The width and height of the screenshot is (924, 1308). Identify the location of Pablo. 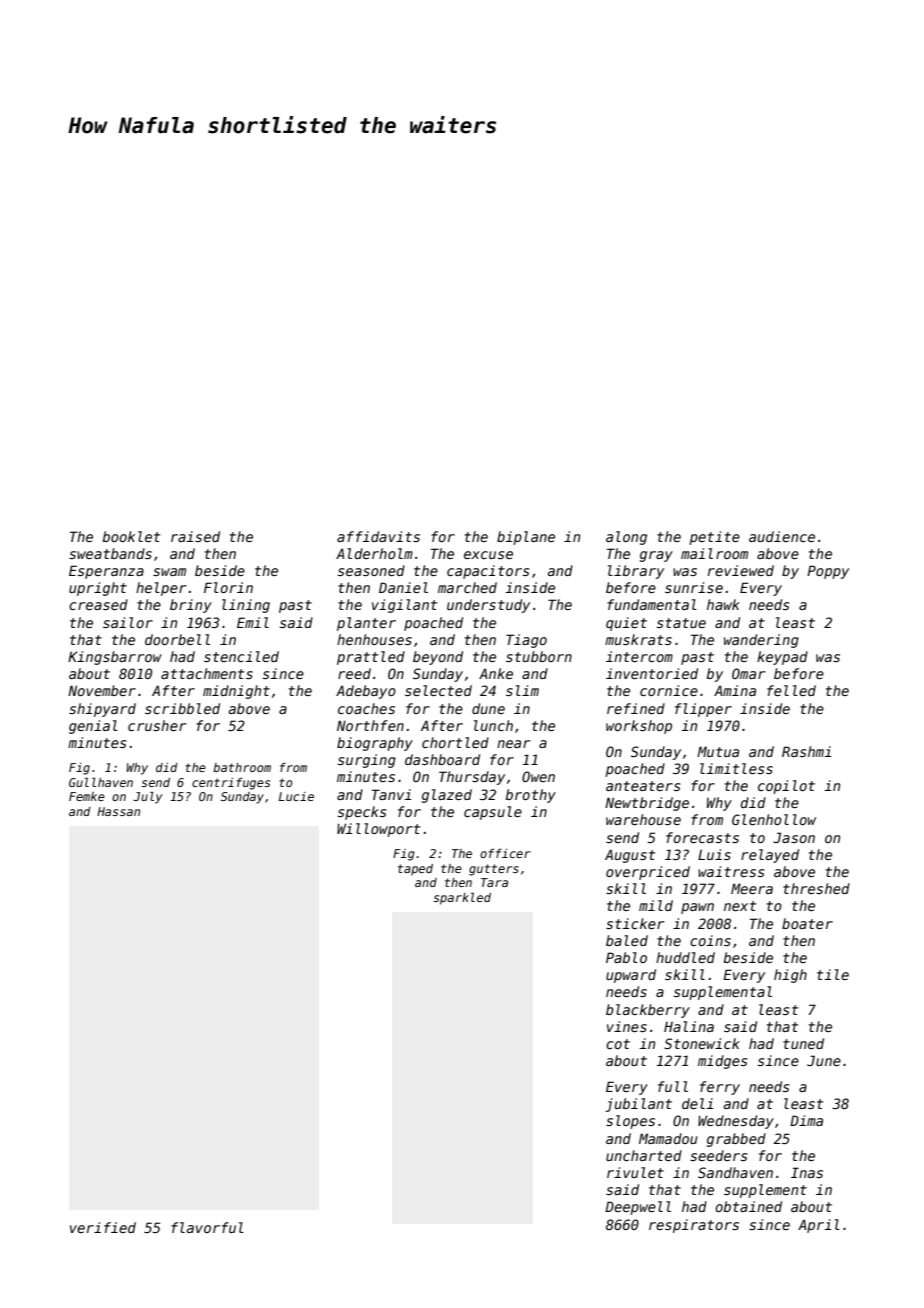
(626, 957).
